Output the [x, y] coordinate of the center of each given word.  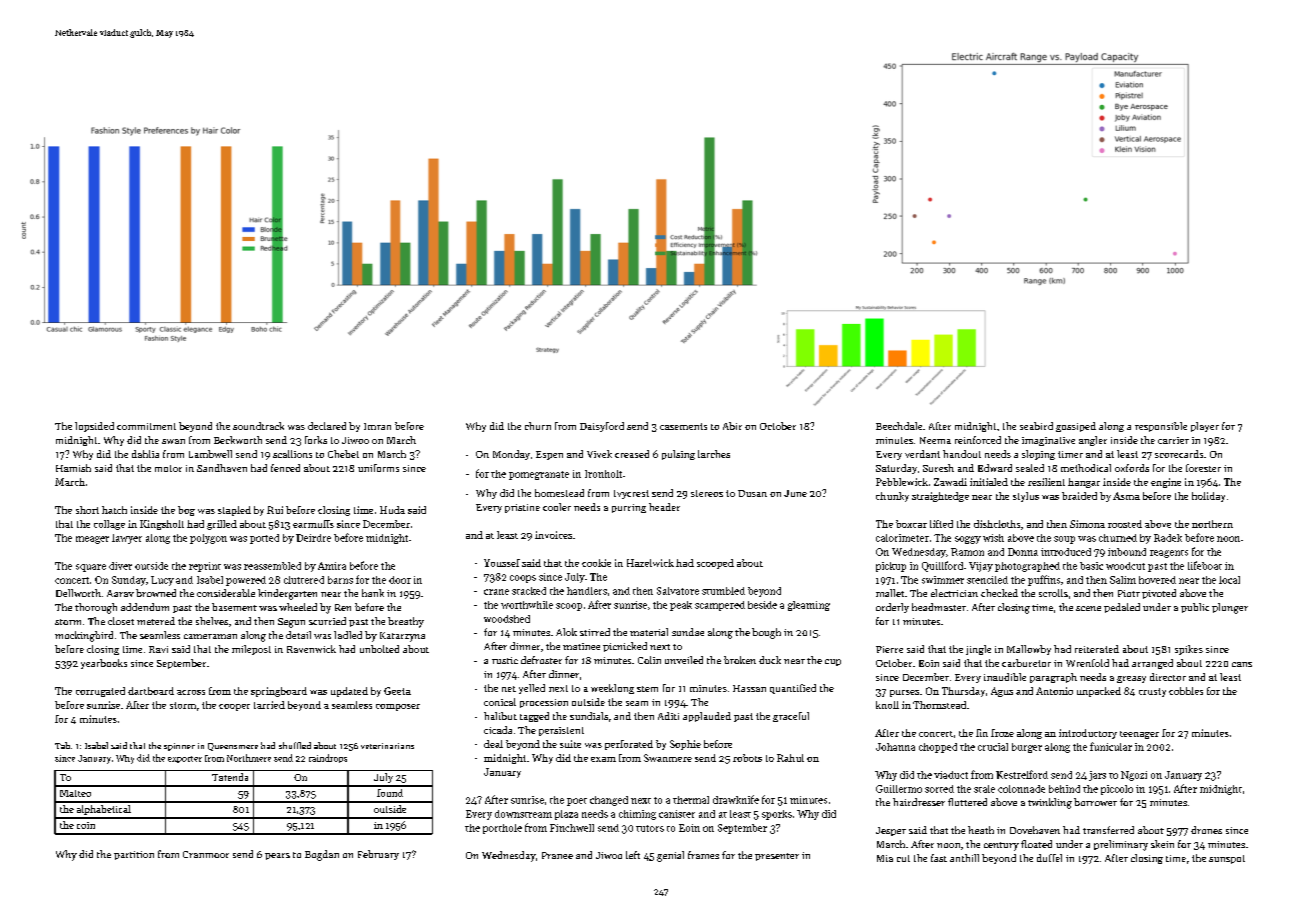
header [664, 507]
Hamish [73, 468]
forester [1203, 468]
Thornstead [939, 705]
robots [747, 758]
